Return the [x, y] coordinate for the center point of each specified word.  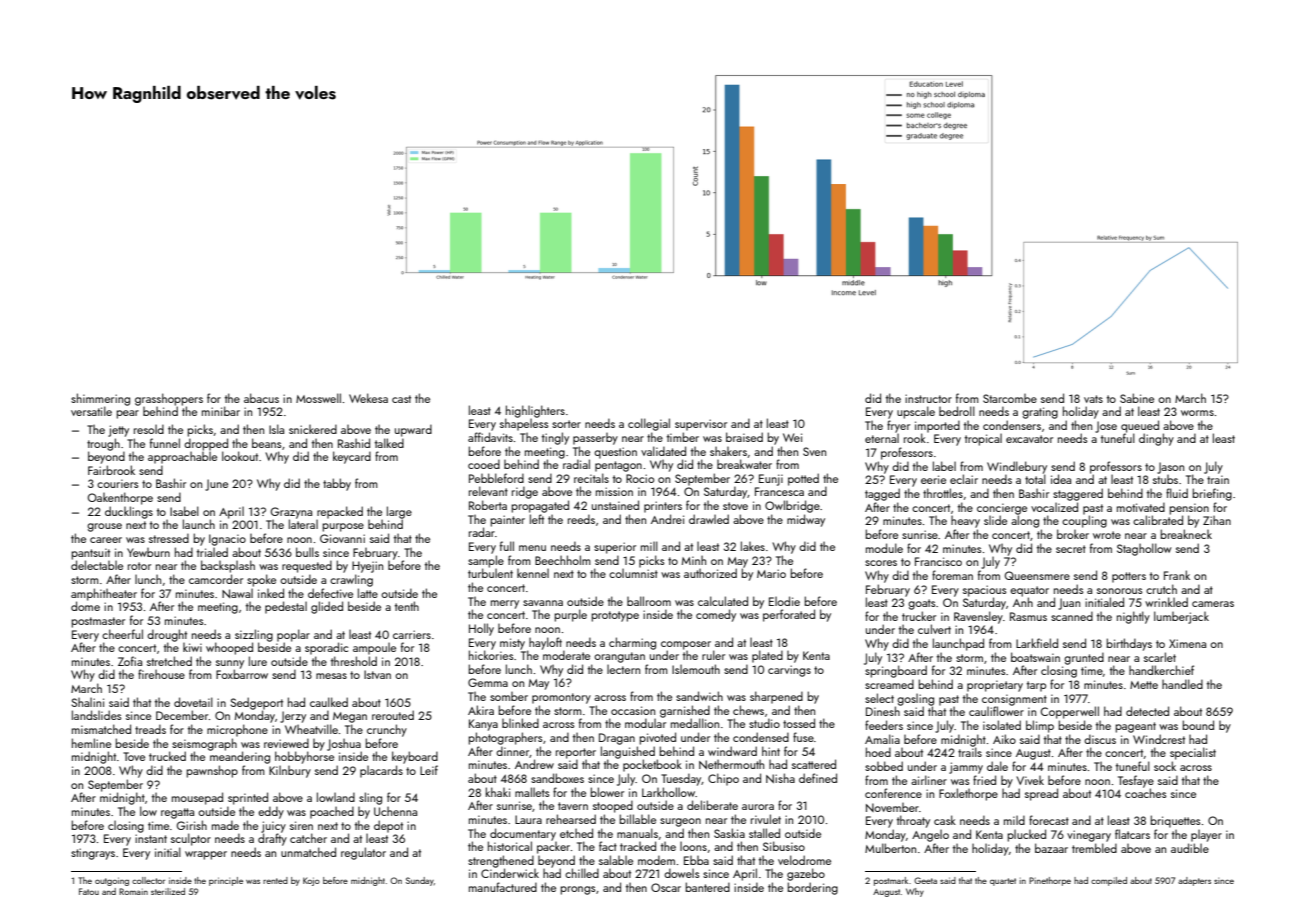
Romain [133, 891]
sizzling [254, 635]
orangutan [619, 657]
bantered [707, 887]
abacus [261, 398]
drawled [709, 519]
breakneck [1186, 534]
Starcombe [1010, 398]
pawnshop [212, 771]
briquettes [1175, 821]
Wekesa [368, 398]
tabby [337, 484]
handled [1182, 684]
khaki [497, 792]
